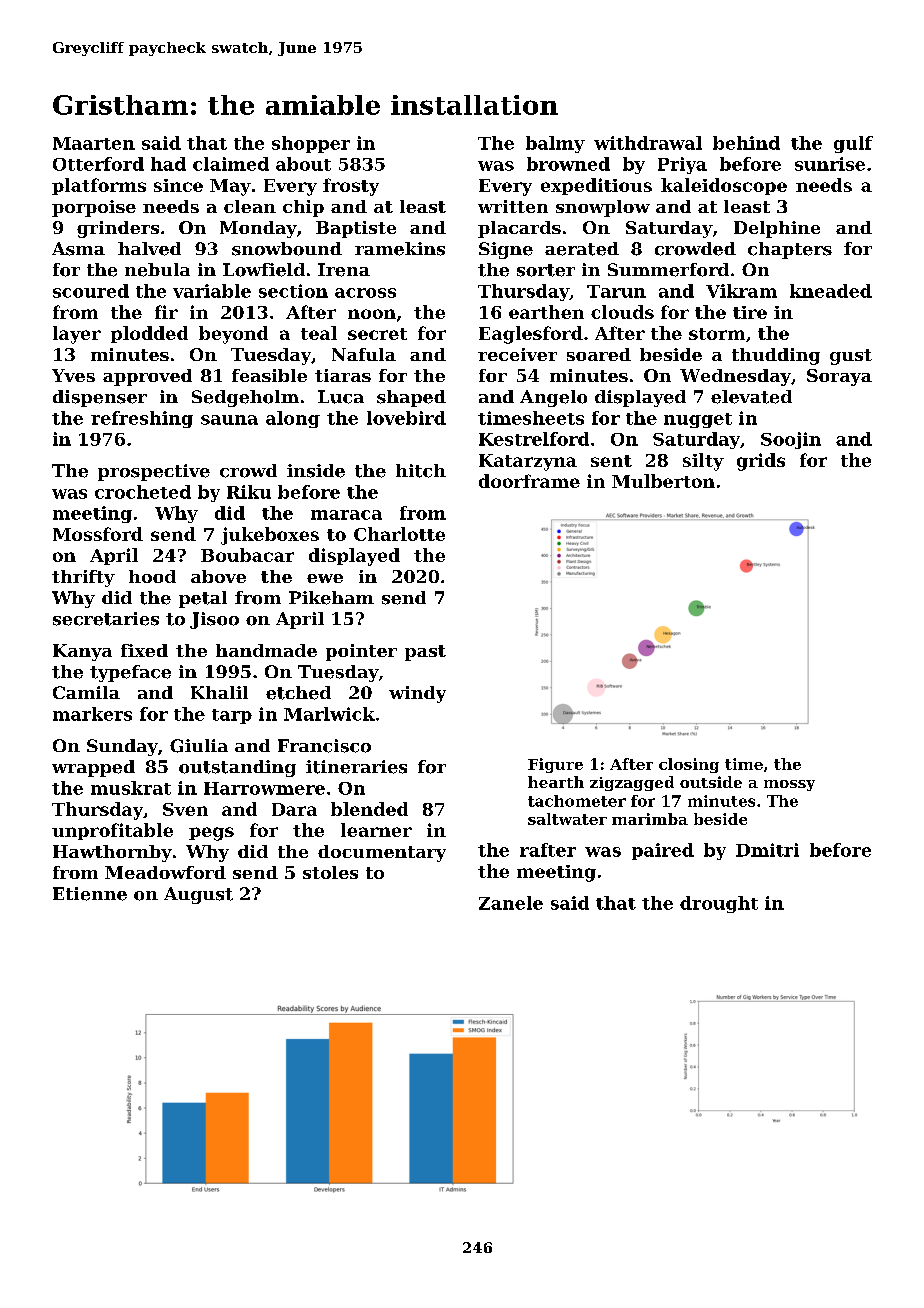 This image has height=1308, width=924. I want to click on Soraya, so click(839, 377).
